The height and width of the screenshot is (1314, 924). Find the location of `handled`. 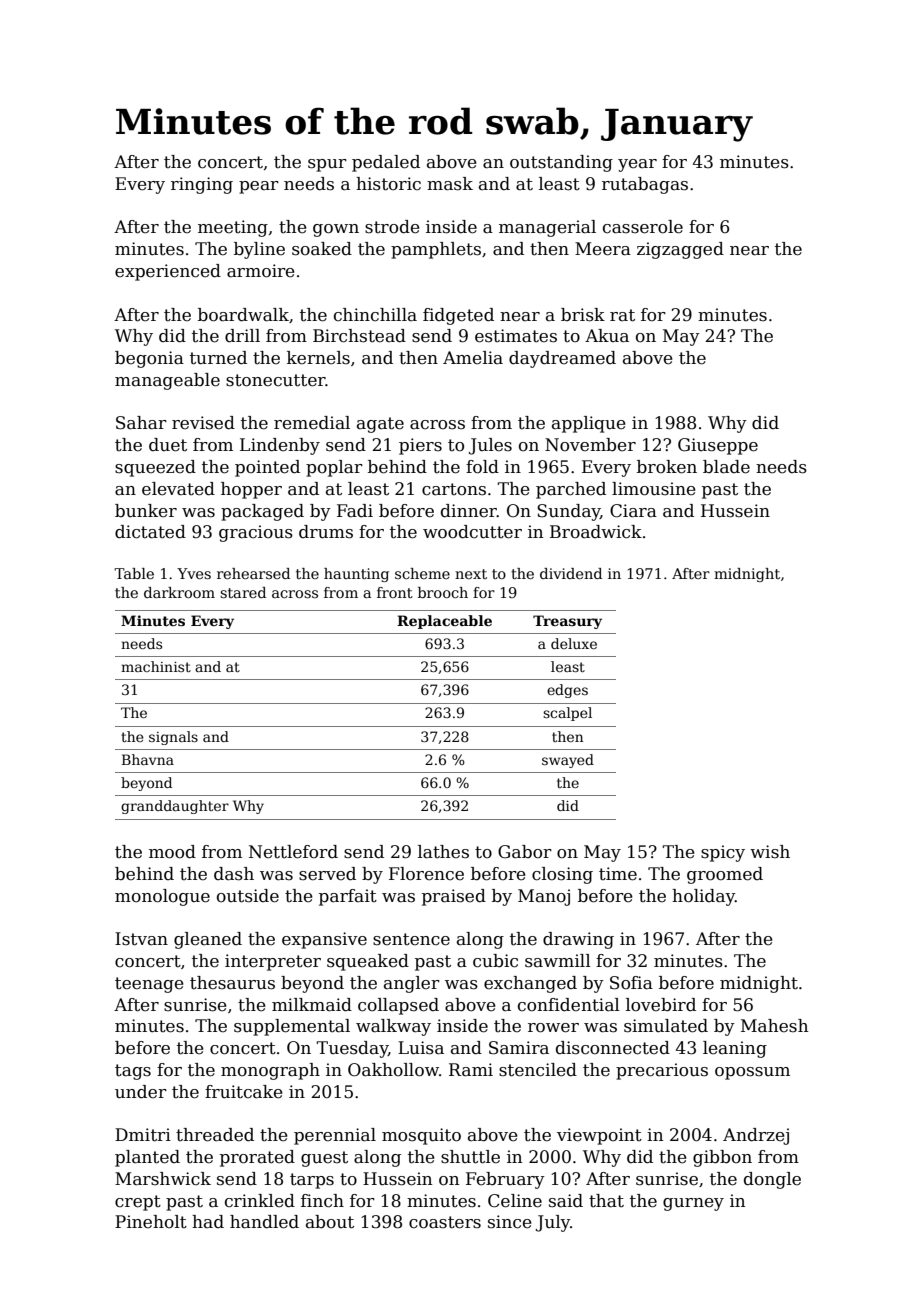

handled is located at coordinates (264, 1222).
